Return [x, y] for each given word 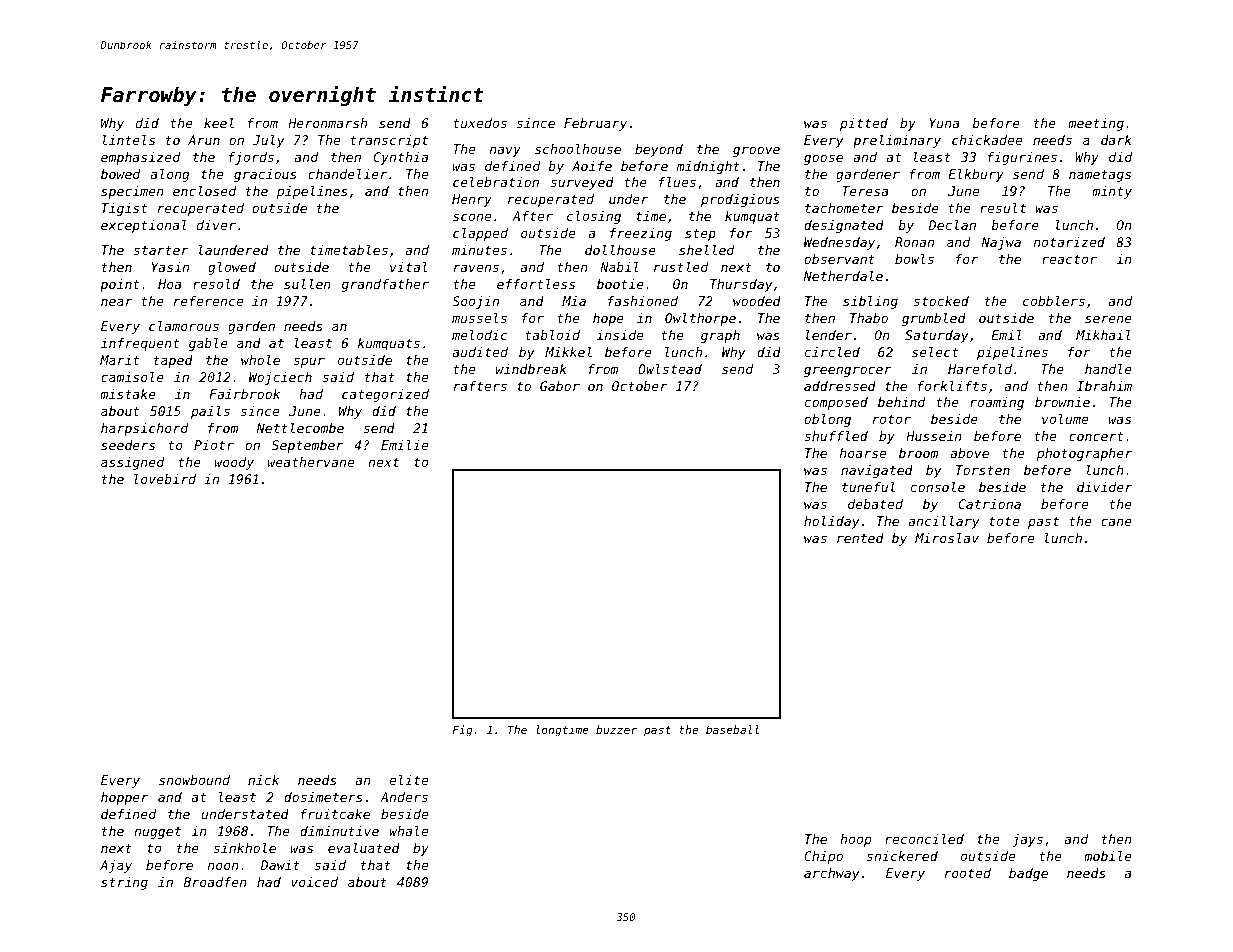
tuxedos [480, 123]
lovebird [165, 479]
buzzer [616, 729]
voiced [314, 882]
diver [216, 225]
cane [1116, 522]
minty [1112, 192]
